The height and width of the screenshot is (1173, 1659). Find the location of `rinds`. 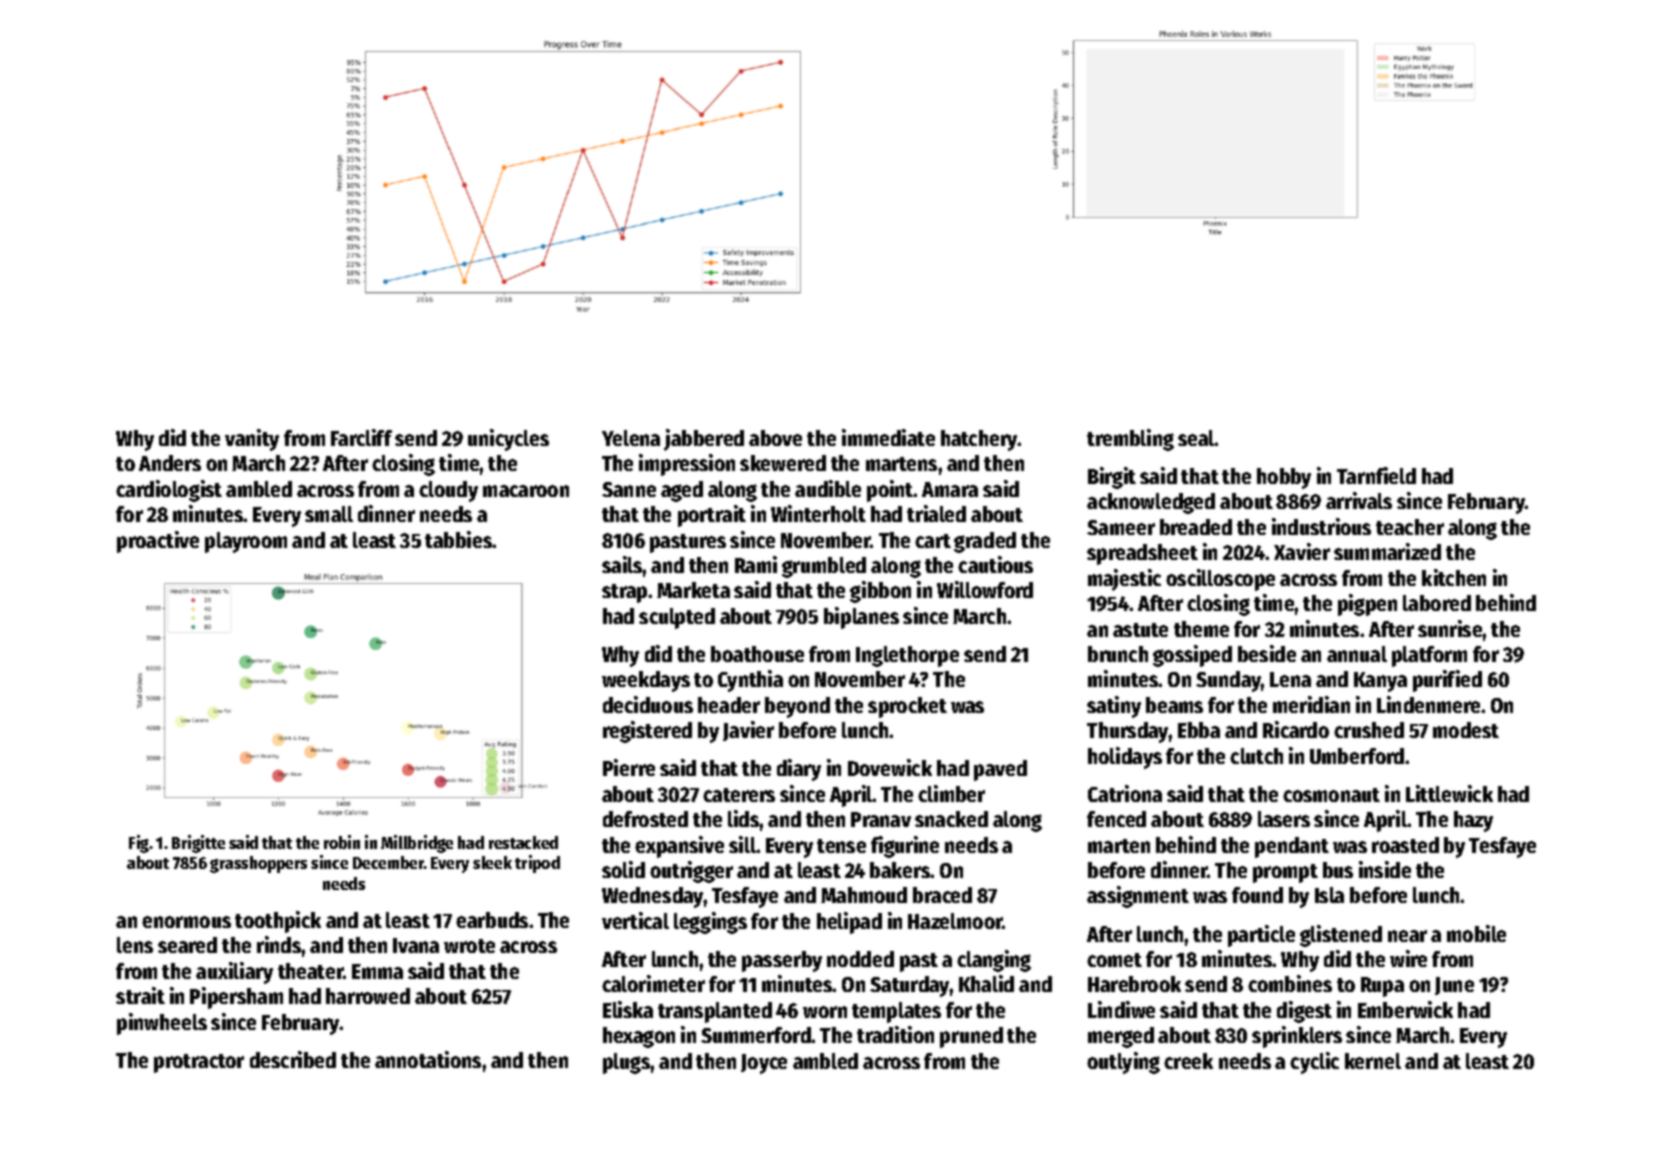

rinds is located at coordinates (279, 944).
